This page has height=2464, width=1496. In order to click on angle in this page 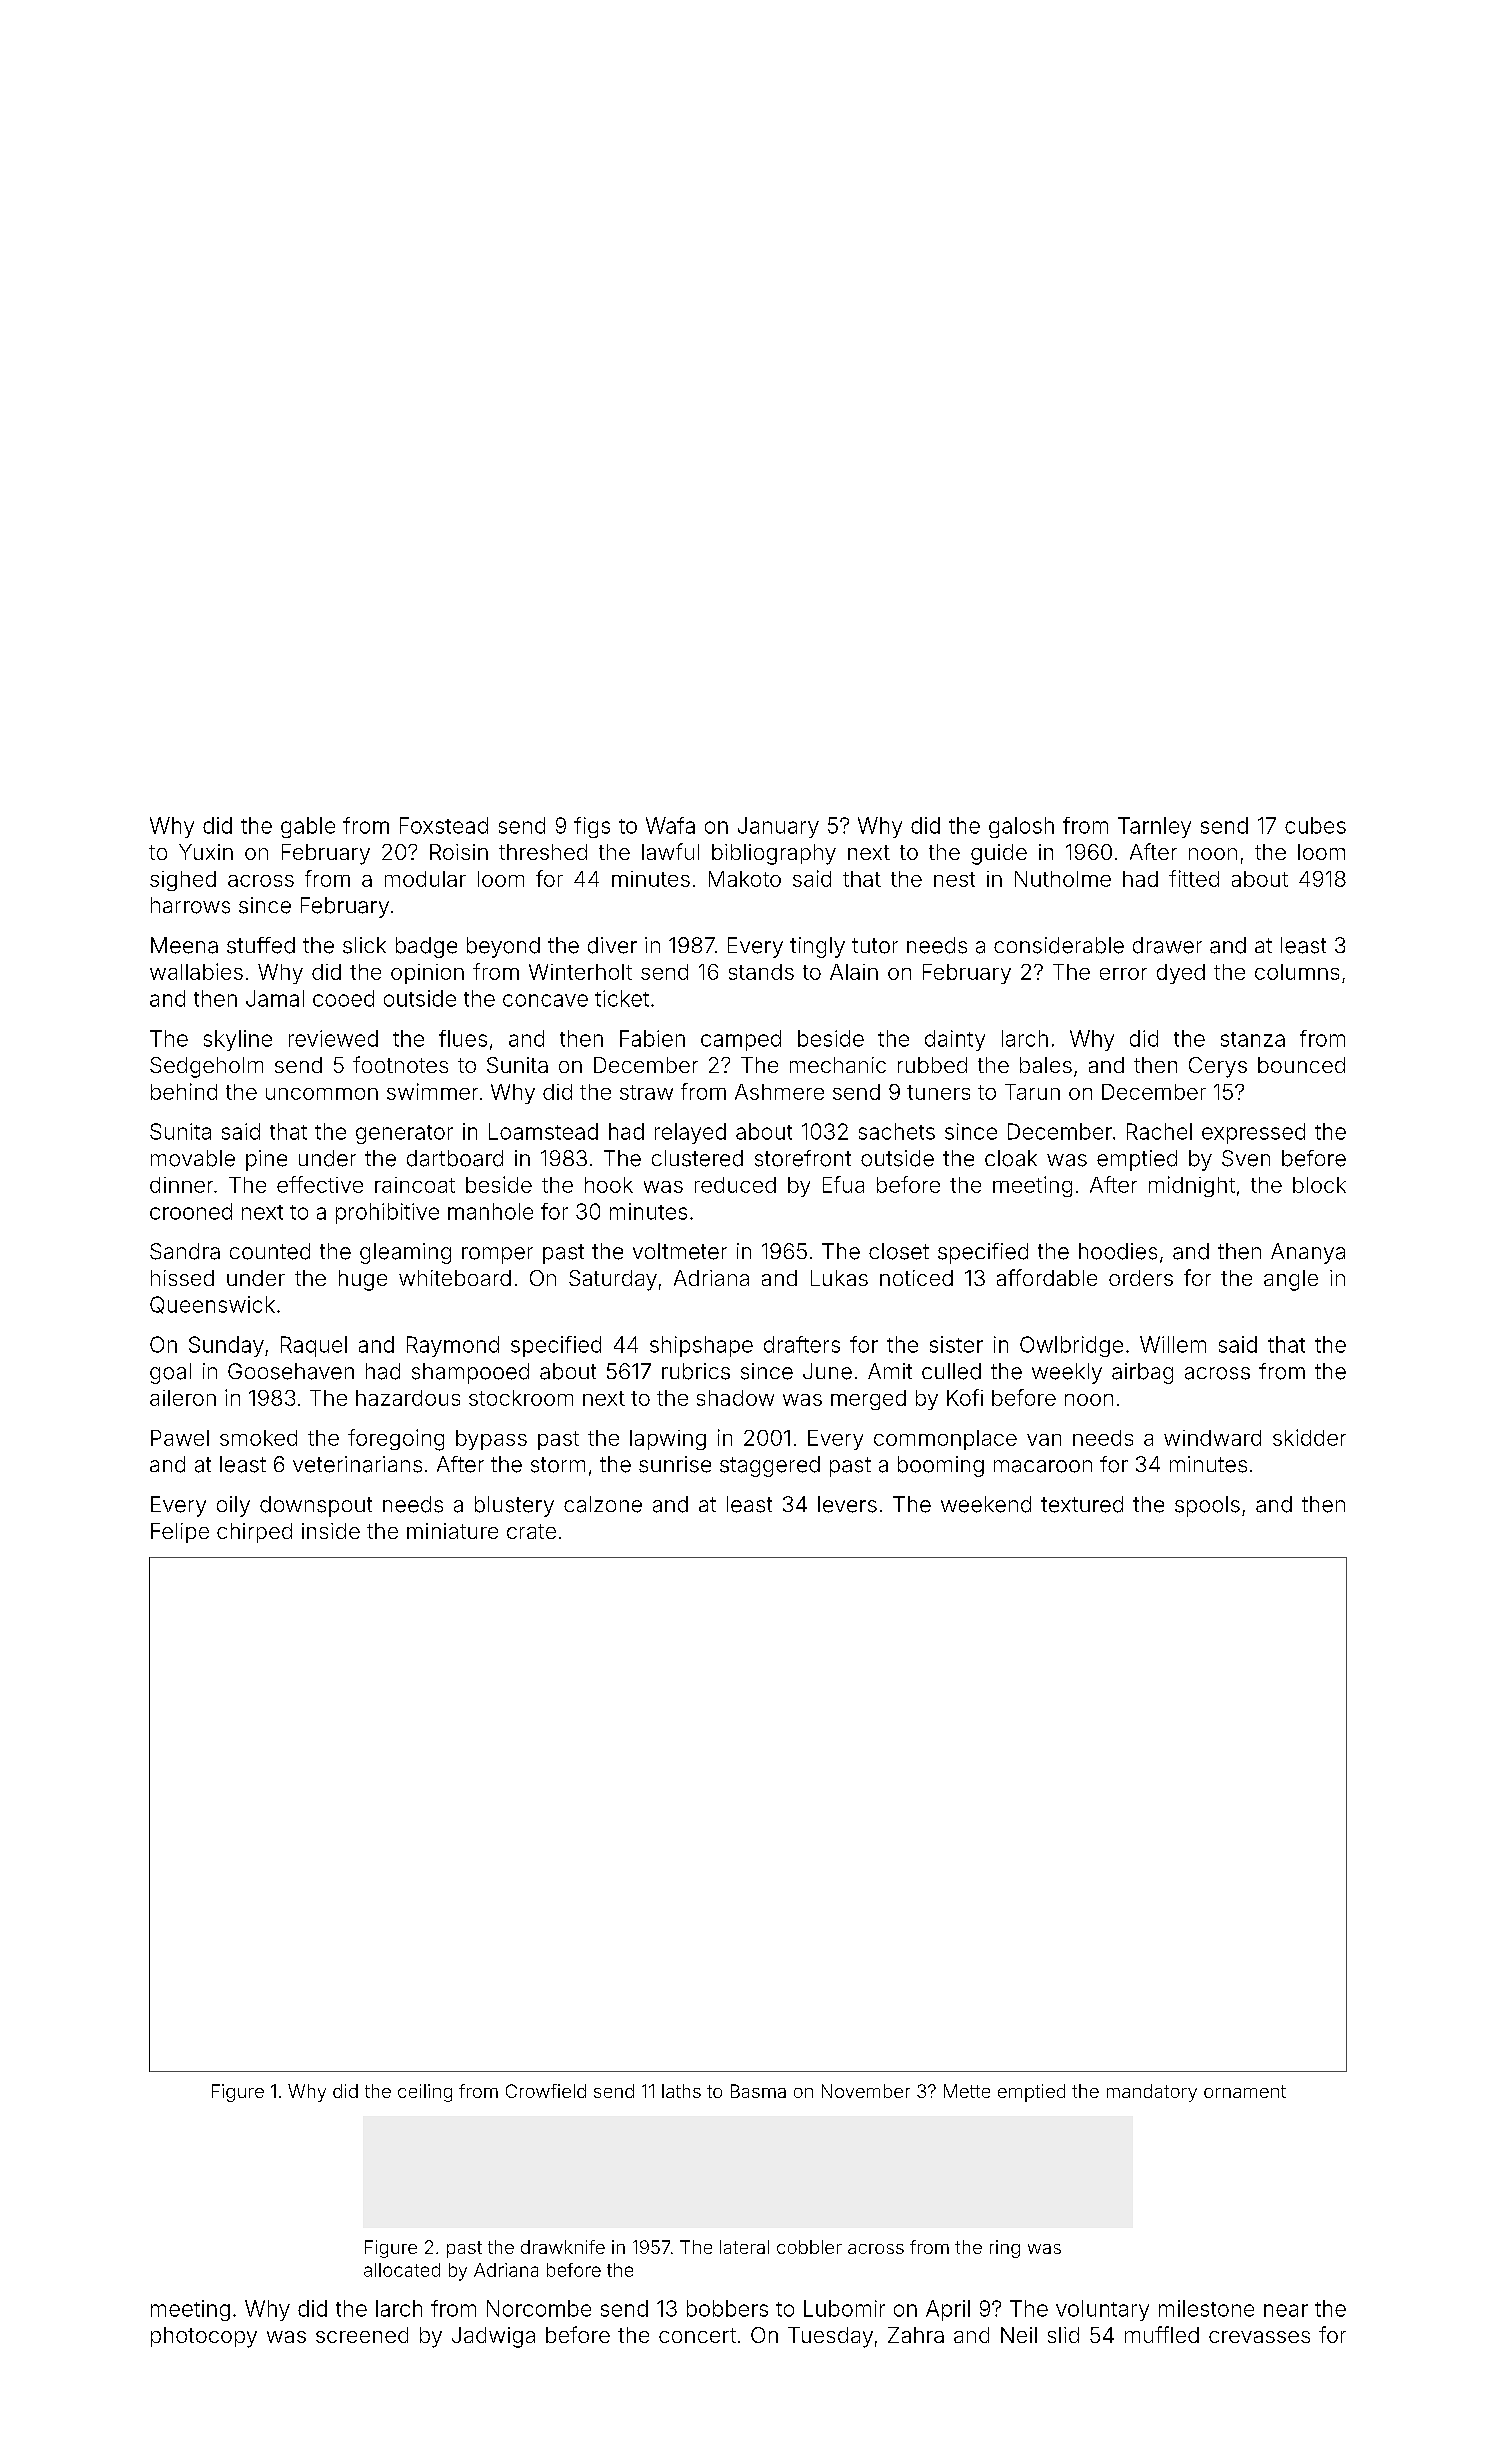, I will do `click(1291, 1280)`.
